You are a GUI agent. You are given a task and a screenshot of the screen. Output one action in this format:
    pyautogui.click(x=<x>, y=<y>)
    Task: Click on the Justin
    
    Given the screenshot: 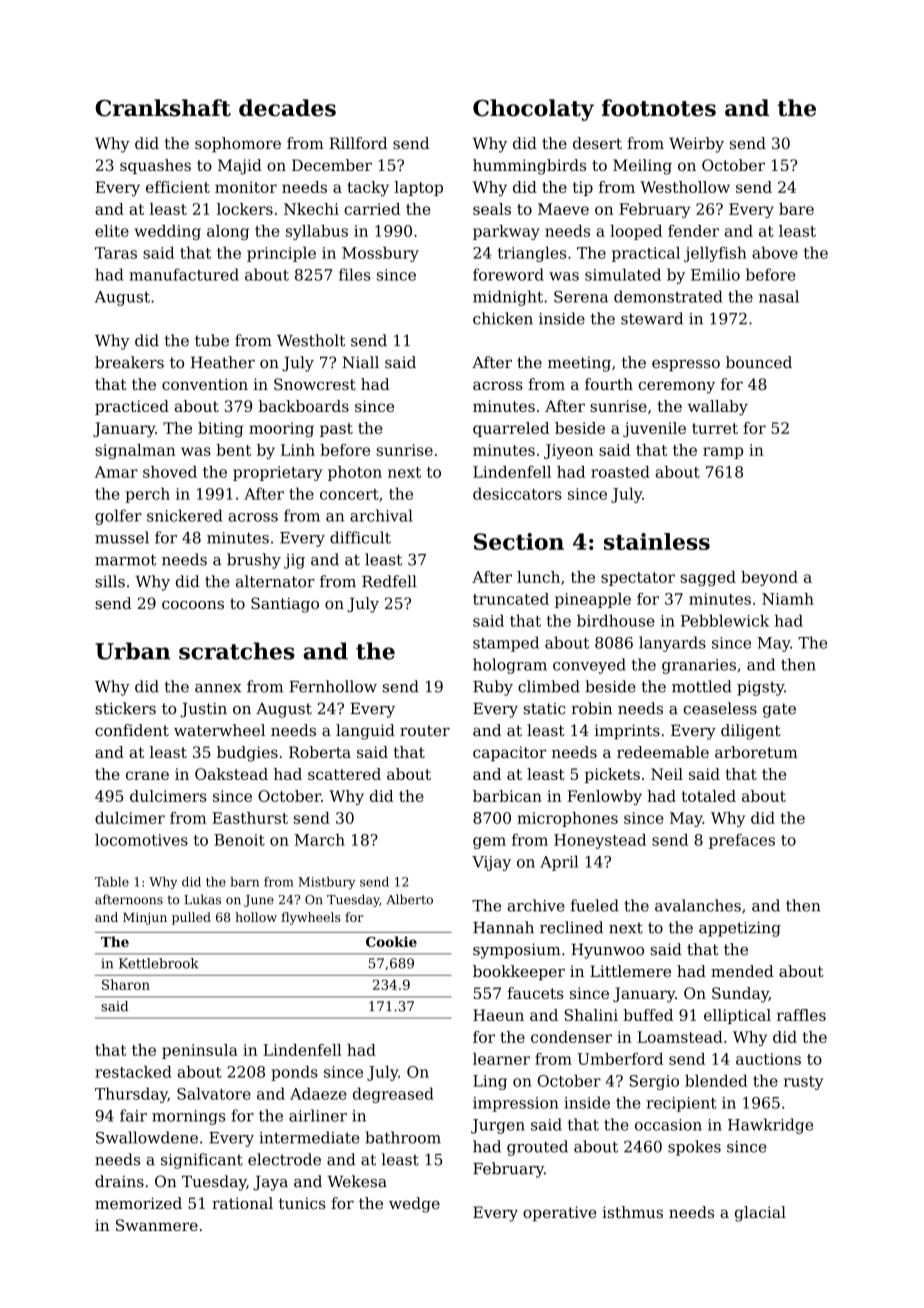 What is the action you would take?
    pyautogui.click(x=203, y=710)
